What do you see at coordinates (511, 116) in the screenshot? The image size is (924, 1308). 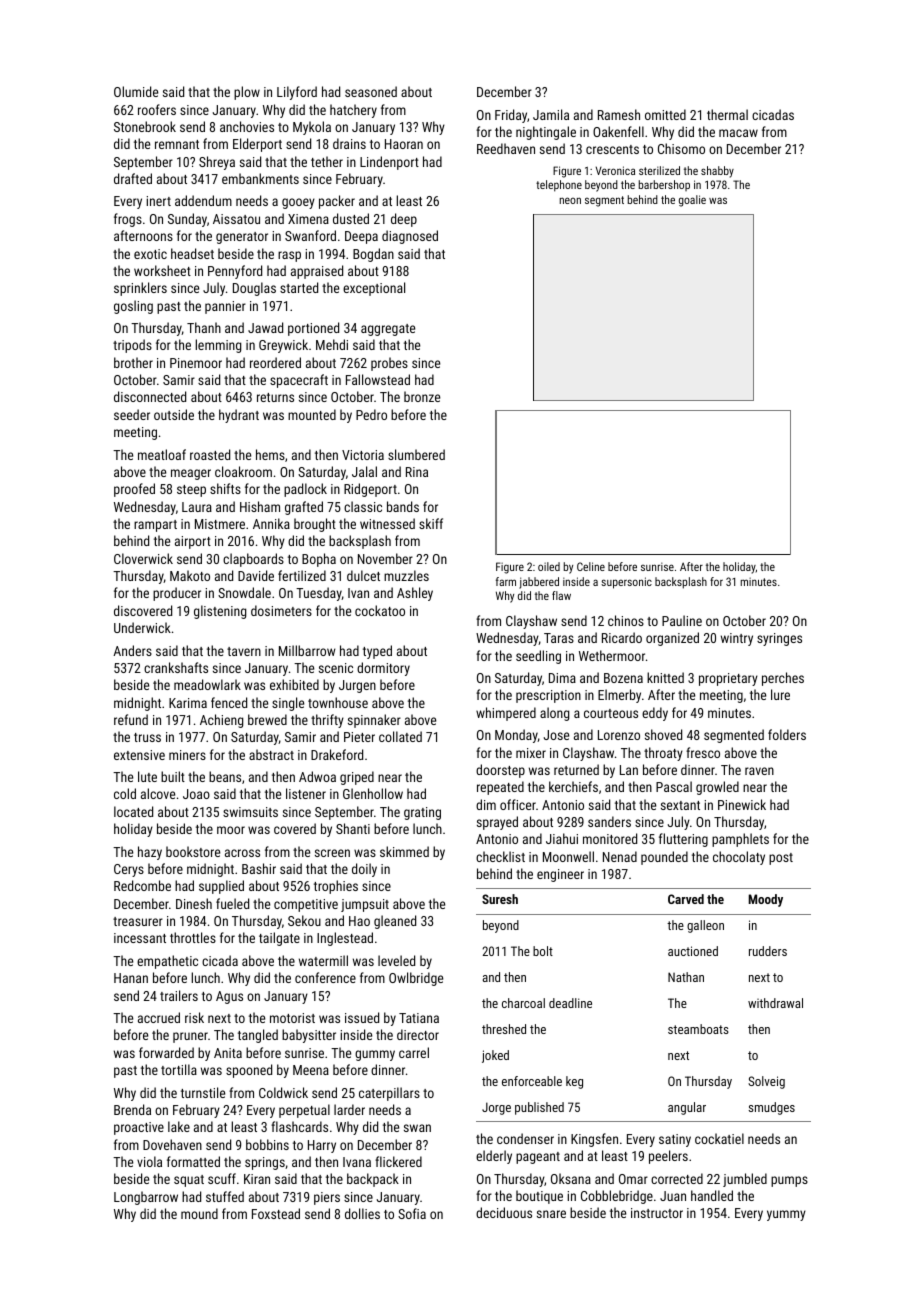 I see `Friday` at bounding box center [511, 116].
